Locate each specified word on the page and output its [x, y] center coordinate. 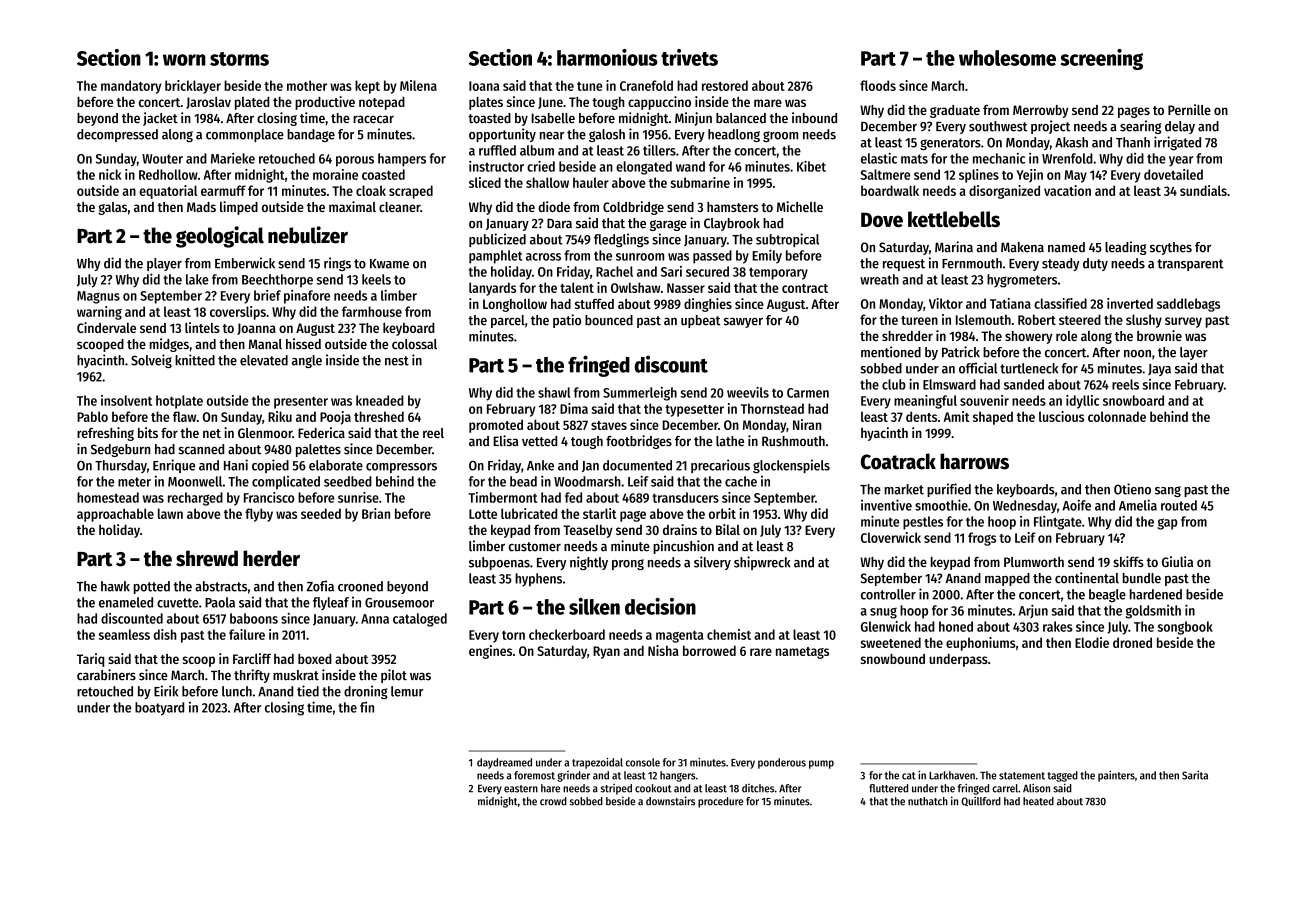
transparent [1190, 265]
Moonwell [195, 481]
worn [184, 60]
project [1050, 127]
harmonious [607, 57]
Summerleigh [640, 394]
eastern [521, 789]
